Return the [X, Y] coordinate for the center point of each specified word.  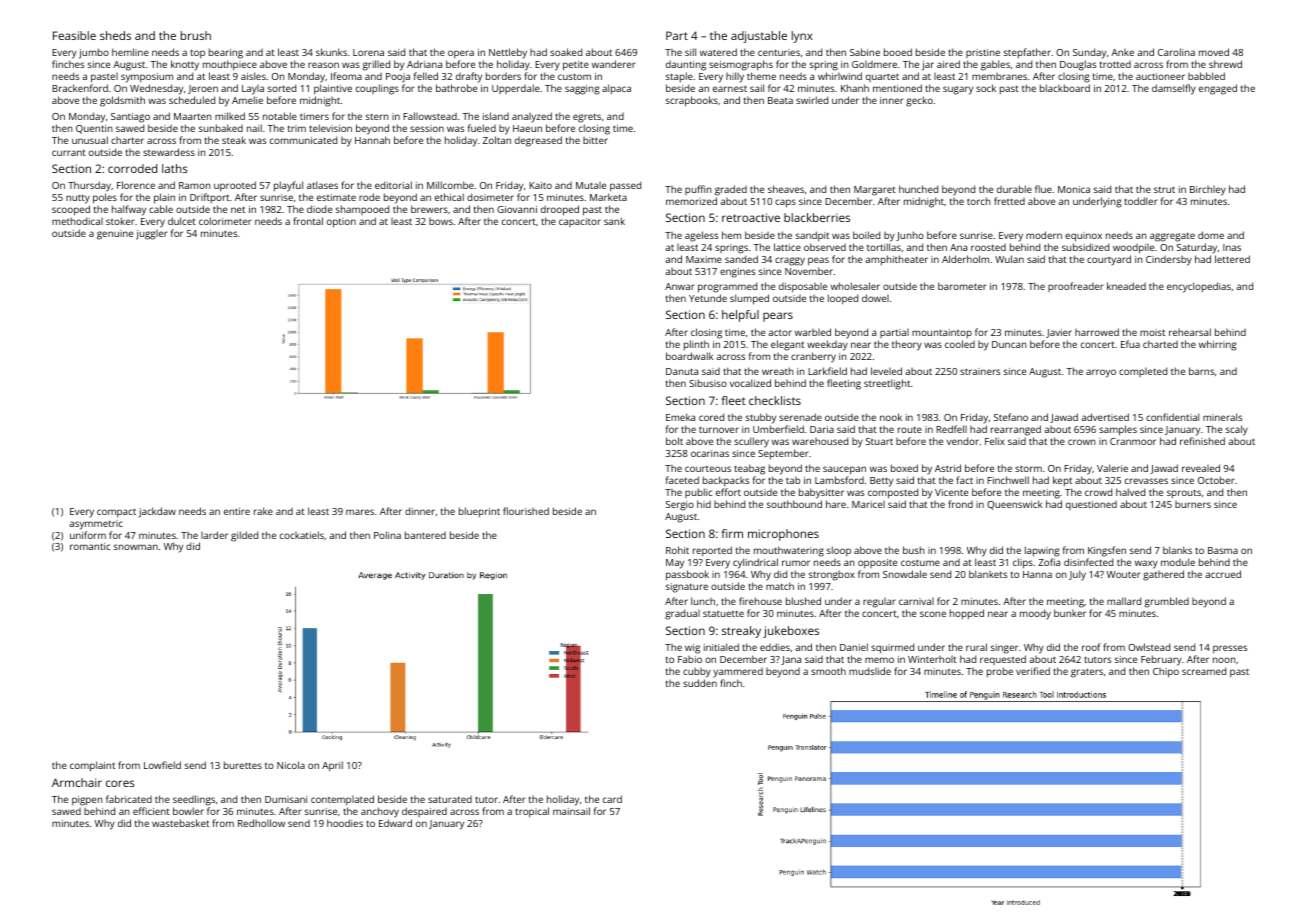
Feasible [74, 35]
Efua [1130, 344]
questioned [1091, 505]
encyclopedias [1199, 287]
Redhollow [261, 823]
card [612, 799]
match [780, 586]
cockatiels [302, 535]
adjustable [759, 37]
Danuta [682, 371]
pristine [983, 53]
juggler [151, 235]
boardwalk [689, 356]
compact [116, 513]
